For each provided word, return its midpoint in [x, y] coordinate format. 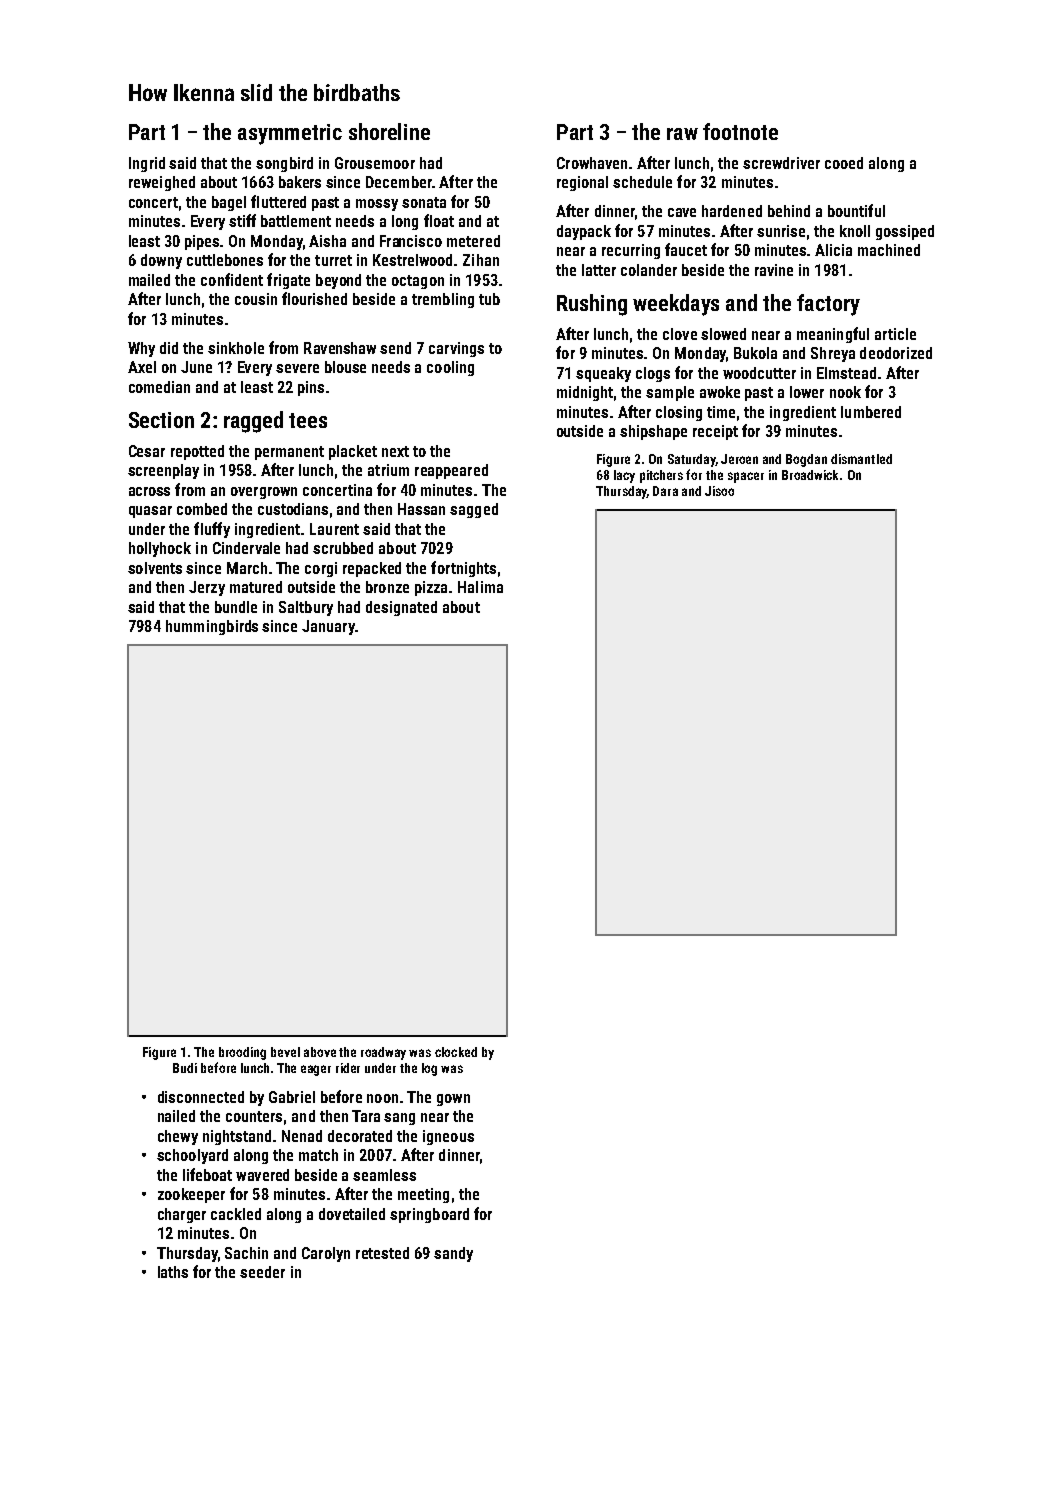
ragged [253, 422]
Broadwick [810, 475]
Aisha [327, 241]
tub [489, 299]
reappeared [451, 471]
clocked [456, 1052]
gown [453, 1100]
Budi [185, 1068]
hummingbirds [212, 627]
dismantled [861, 459]
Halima [480, 587]
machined [889, 250]
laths [173, 1272]
